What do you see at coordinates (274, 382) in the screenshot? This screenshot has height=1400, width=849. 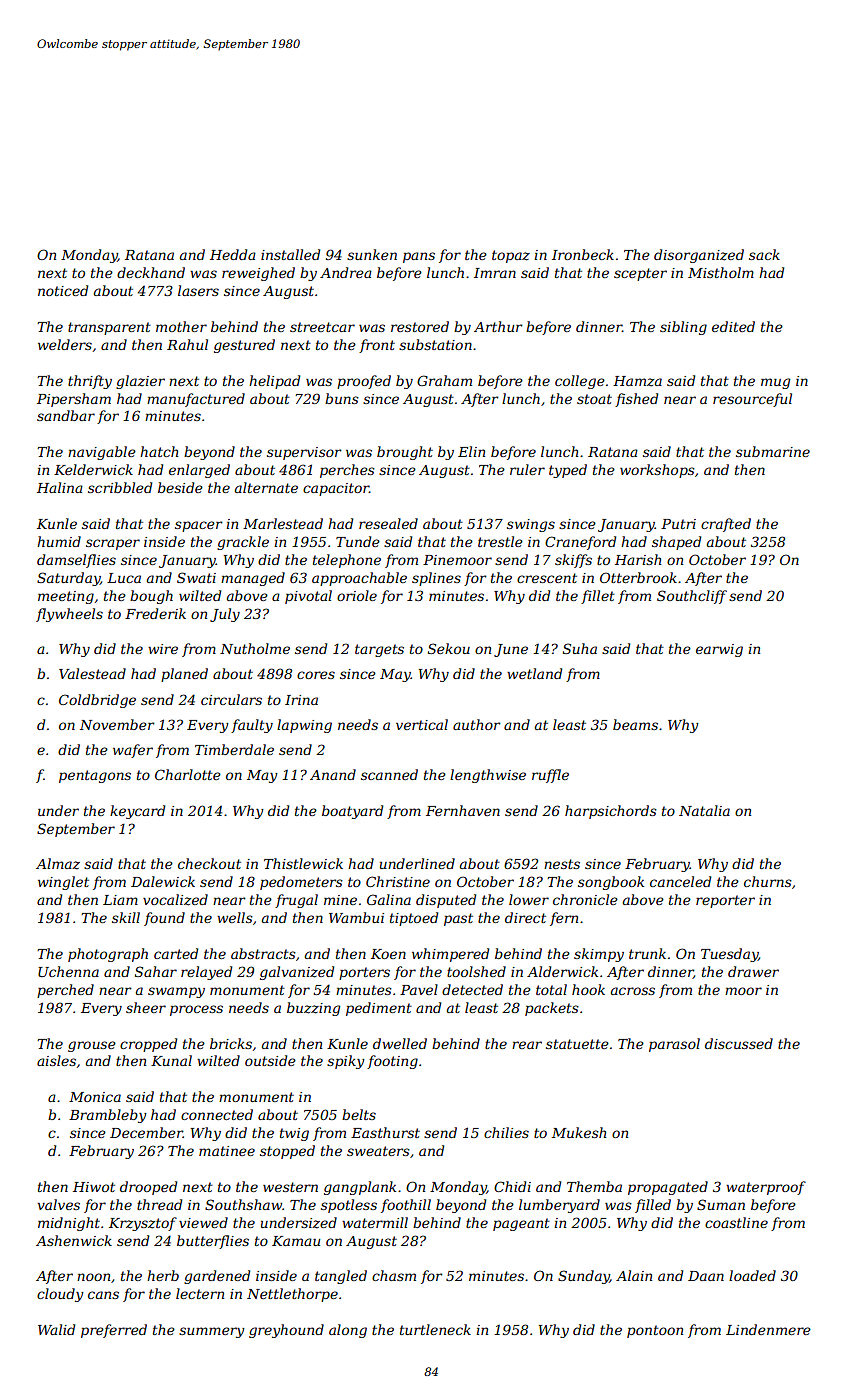 I see `helipad` at bounding box center [274, 382].
